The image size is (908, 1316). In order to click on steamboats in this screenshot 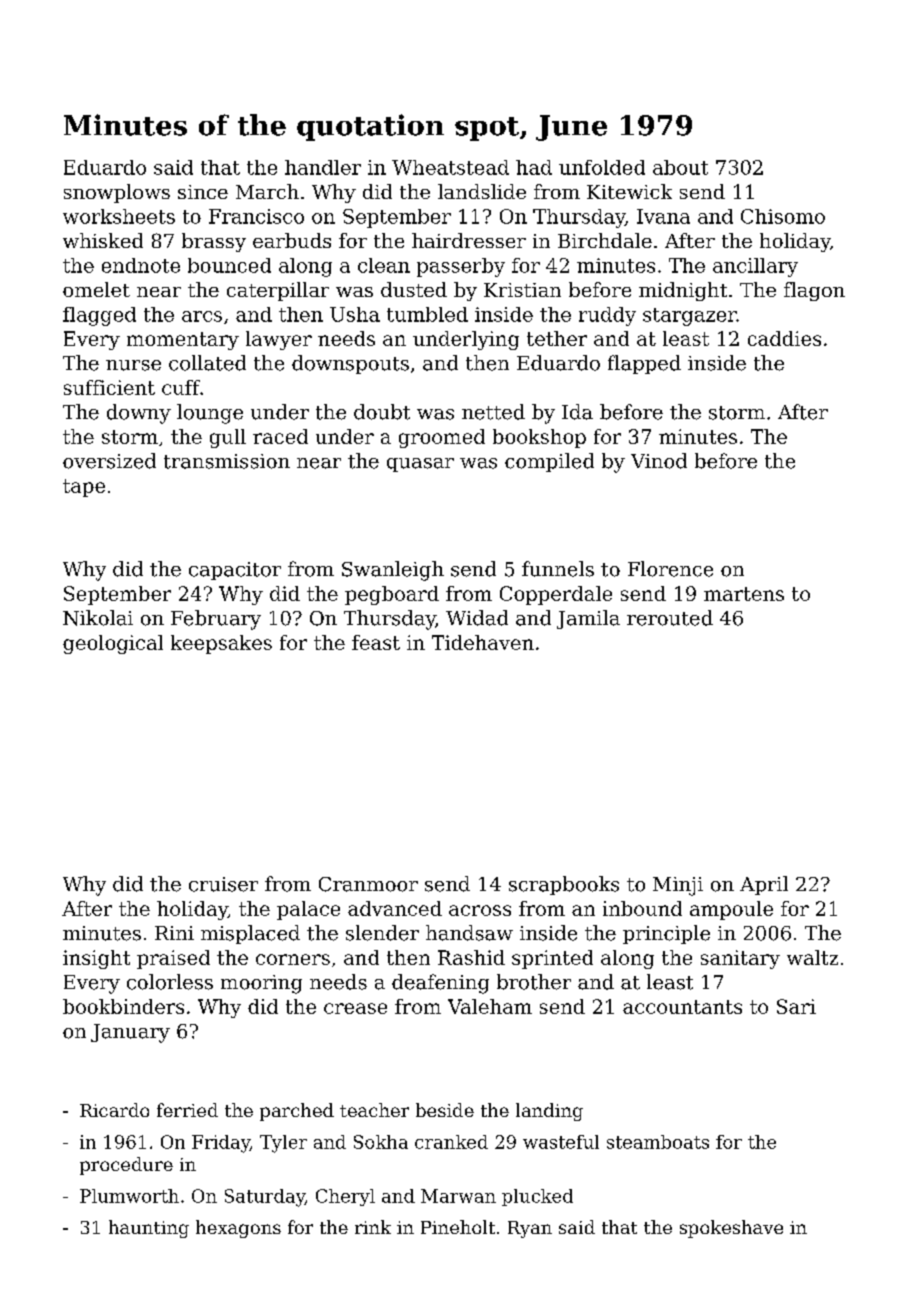, I will do `click(658, 1142)`.
